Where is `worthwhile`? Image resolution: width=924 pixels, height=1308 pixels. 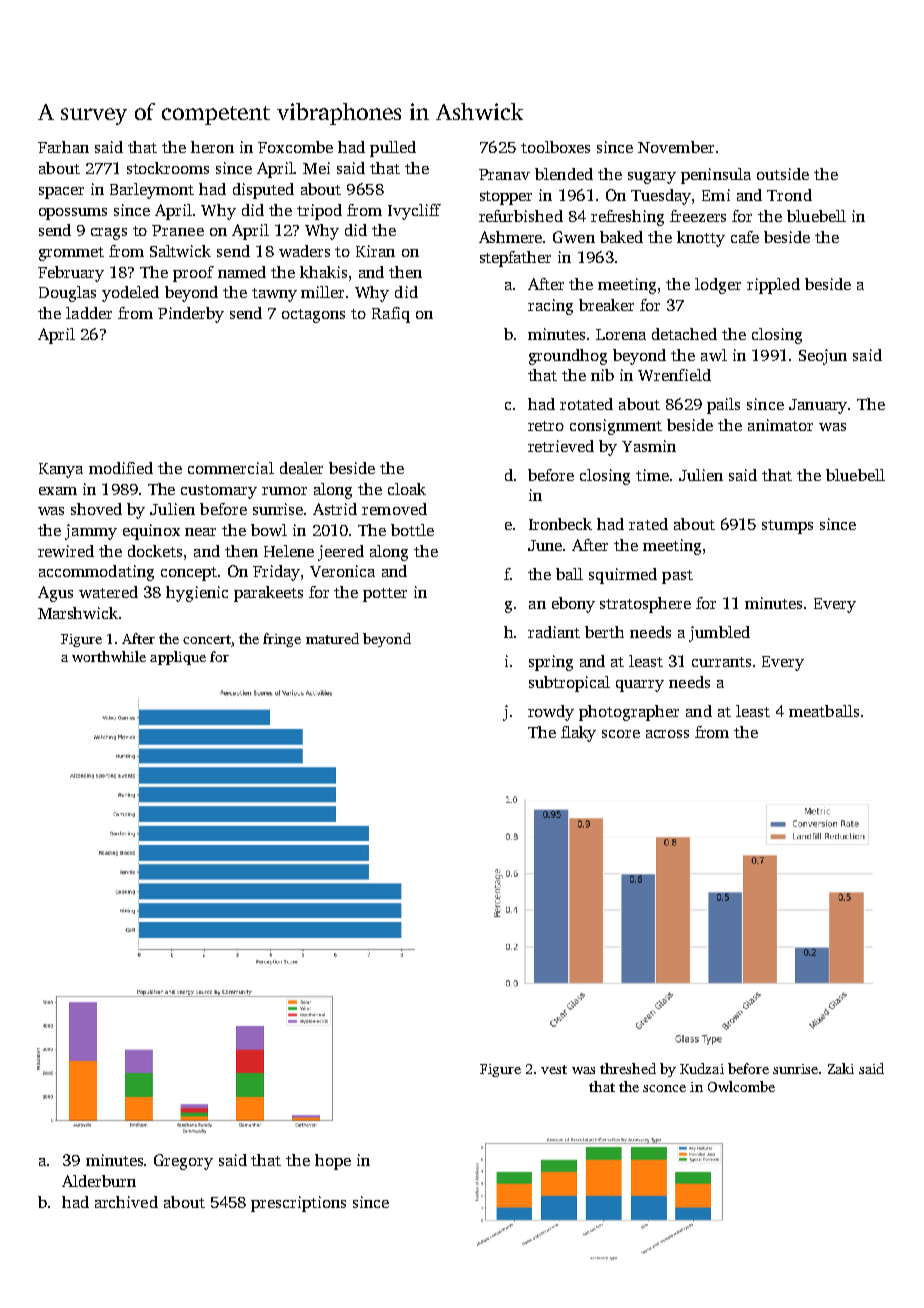 worthwhile is located at coordinates (109, 656).
